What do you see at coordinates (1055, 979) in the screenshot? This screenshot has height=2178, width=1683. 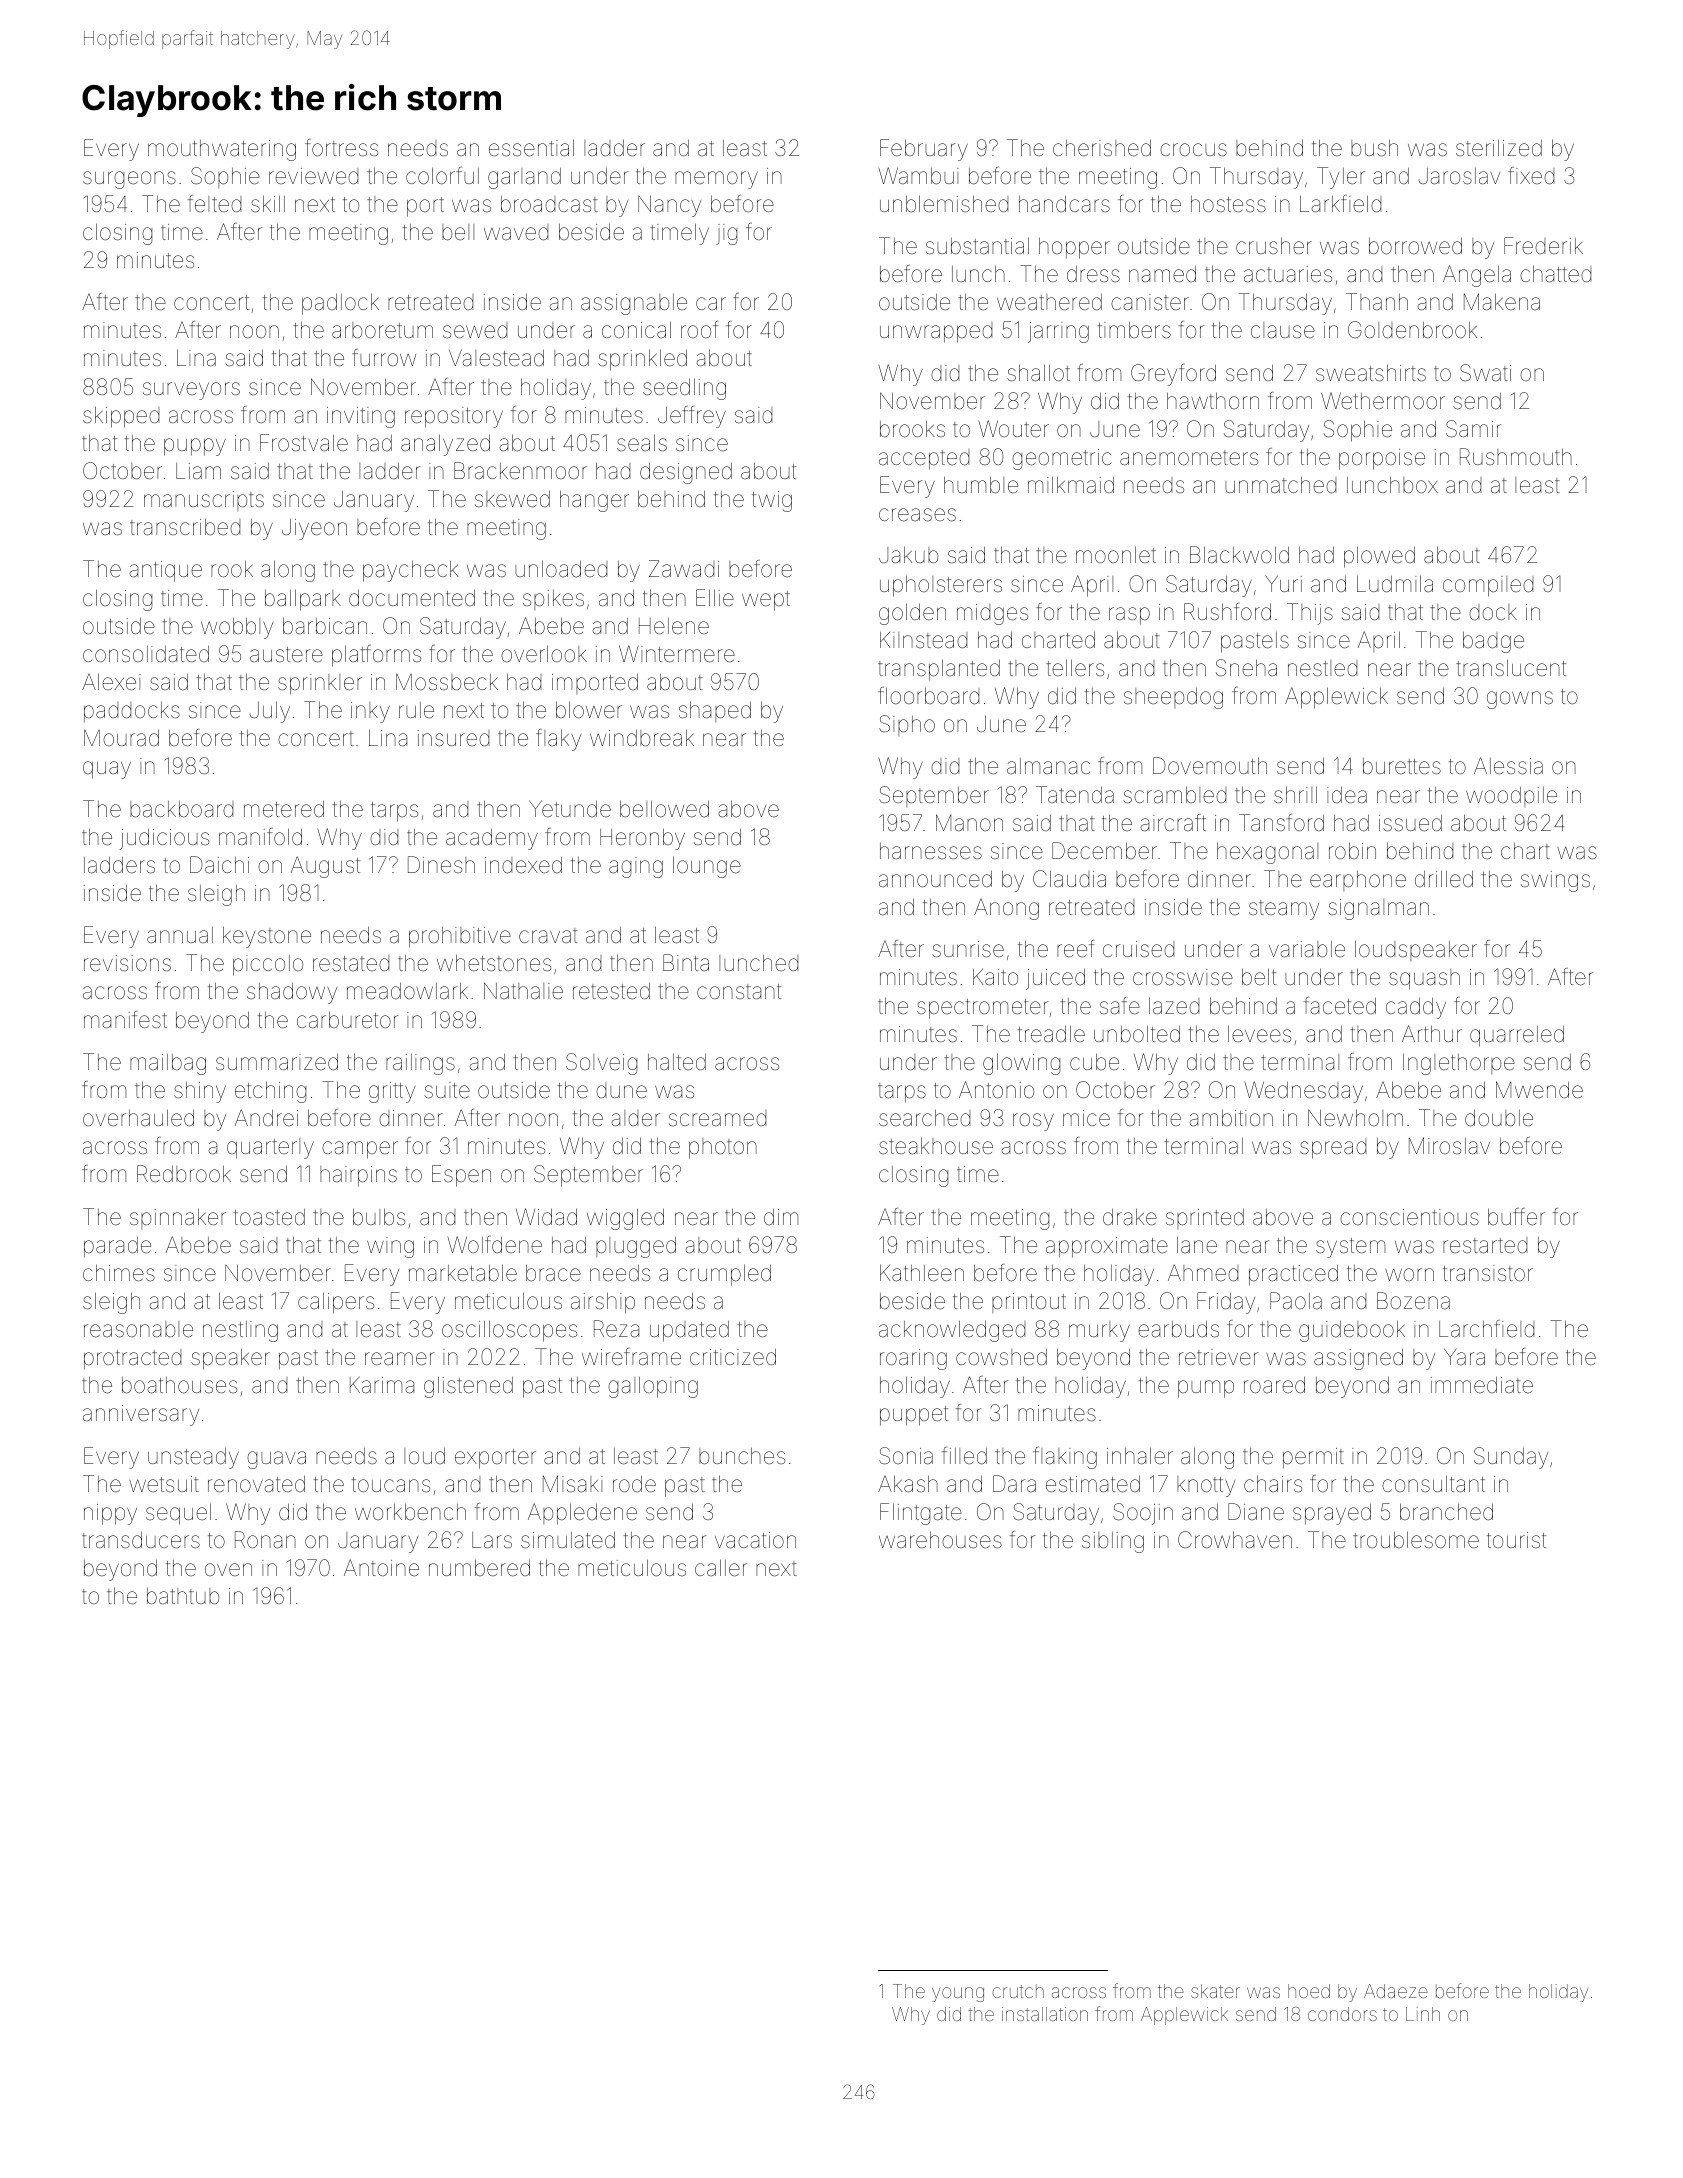 I see `juiced` at bounding box center [1055, 979].
